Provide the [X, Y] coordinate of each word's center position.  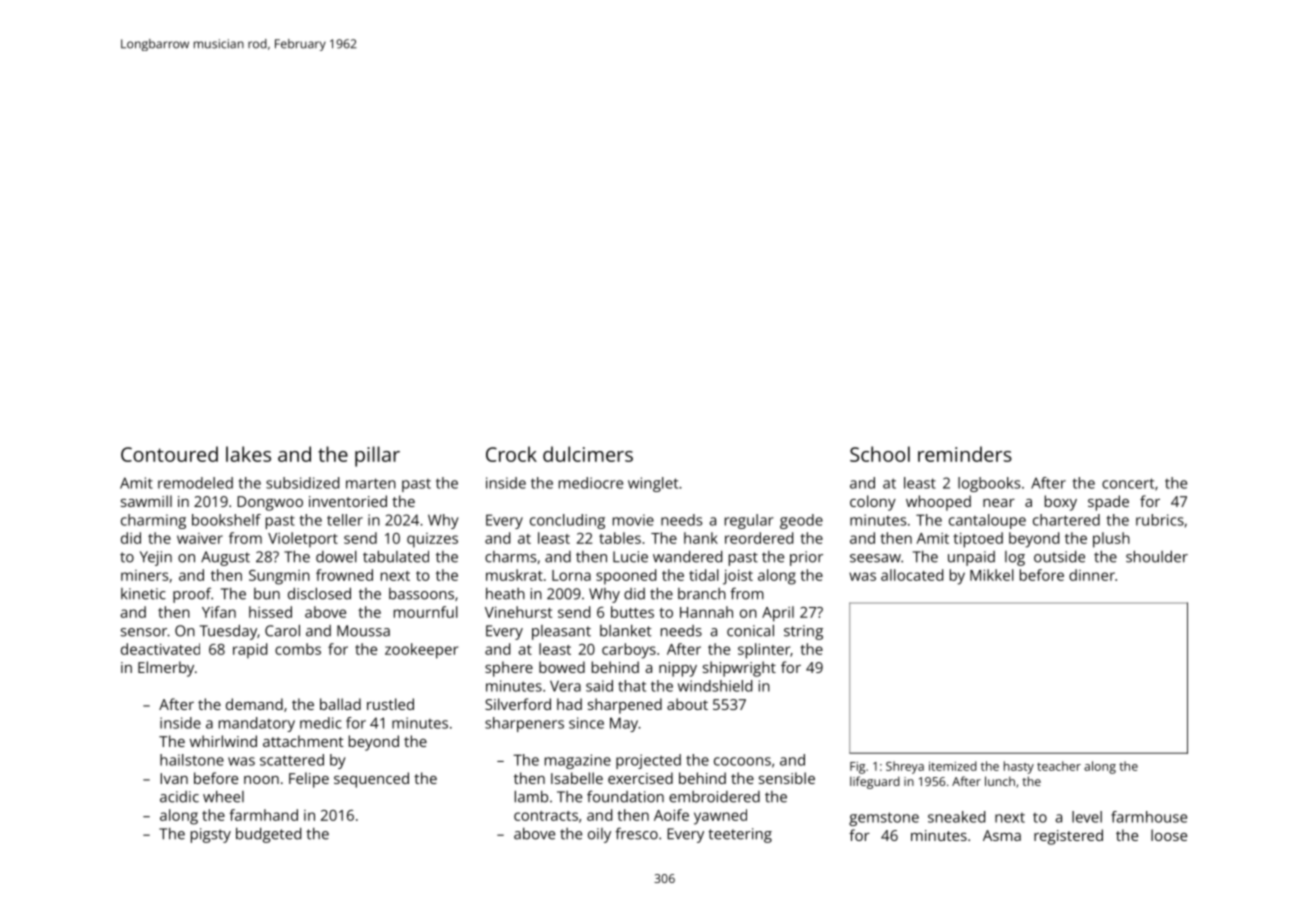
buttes [632, 612]
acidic [179, 797]
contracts [546, 816]
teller [345, 520]
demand [254, 704]
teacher [1059, 766]
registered [1068, 837]
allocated [912, 575]
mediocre [591, 483]
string [803, 632]
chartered [1066, 520]
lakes [248, 454]
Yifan [219, 612]
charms [510, 557]
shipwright [739, 669]
